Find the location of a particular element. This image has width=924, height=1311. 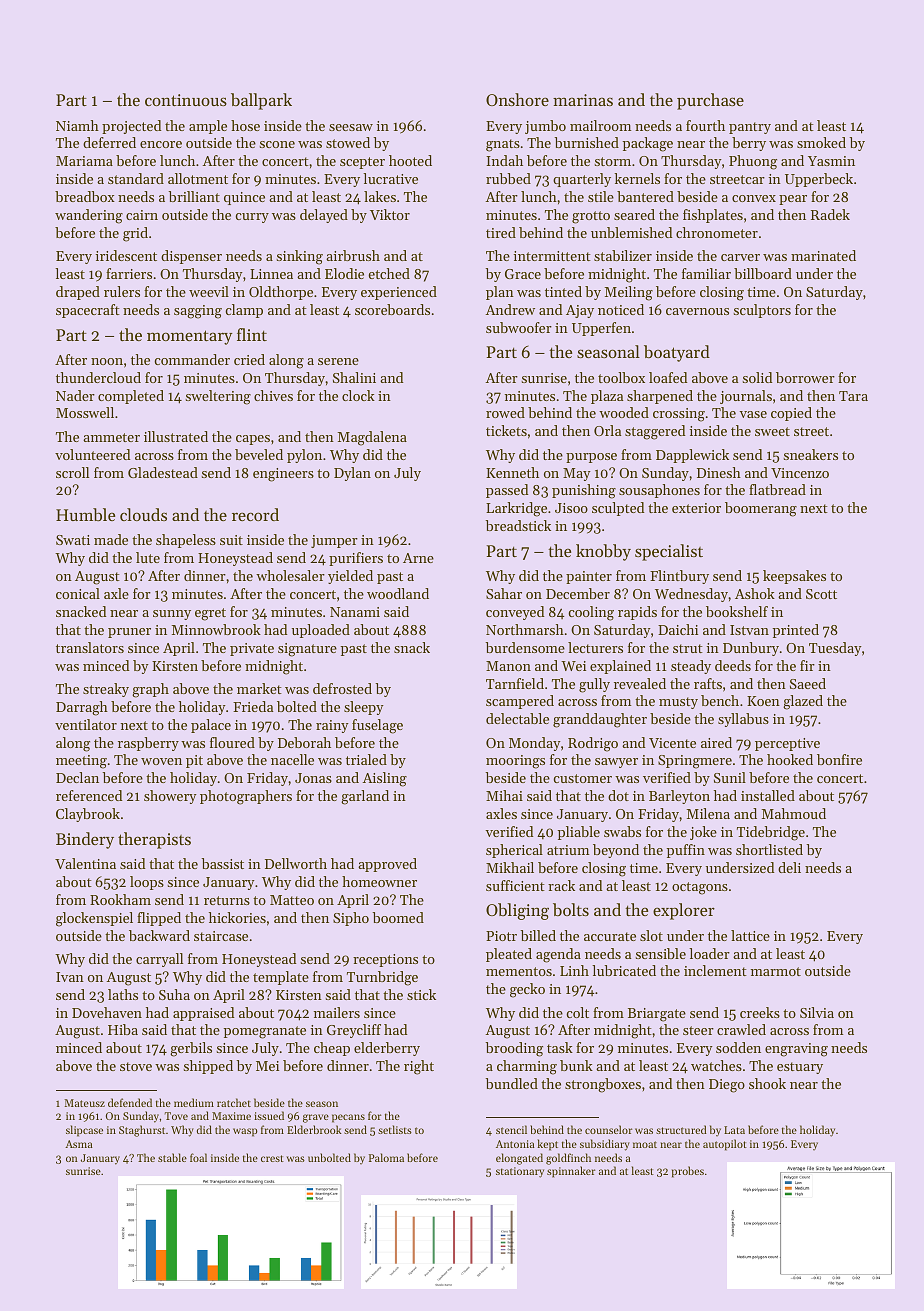

bantered is located at coordinates (645, 196).
